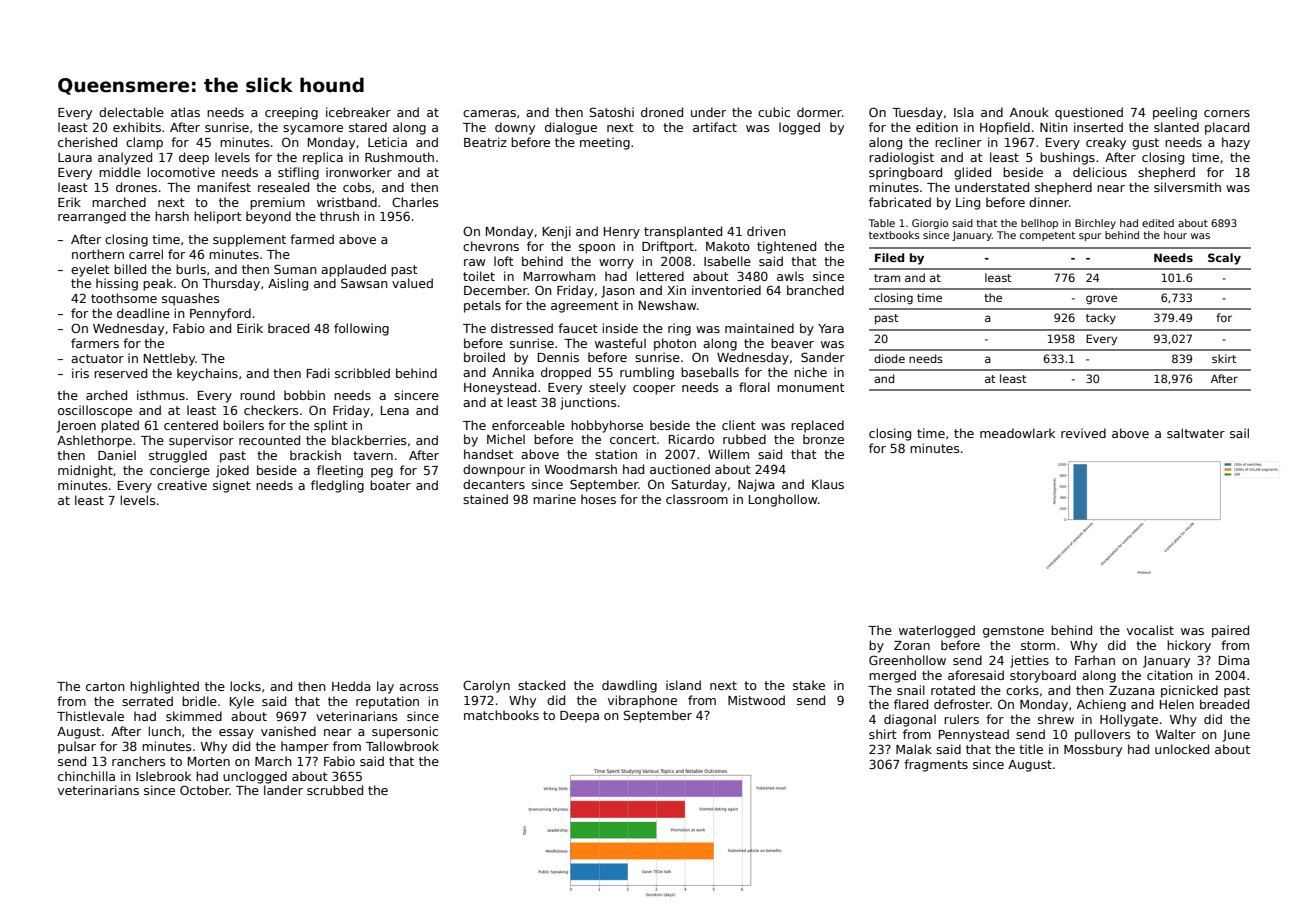 This screenshot has width=1308, height=924. I want to click on Tallowbrook, so click(402, 746).
